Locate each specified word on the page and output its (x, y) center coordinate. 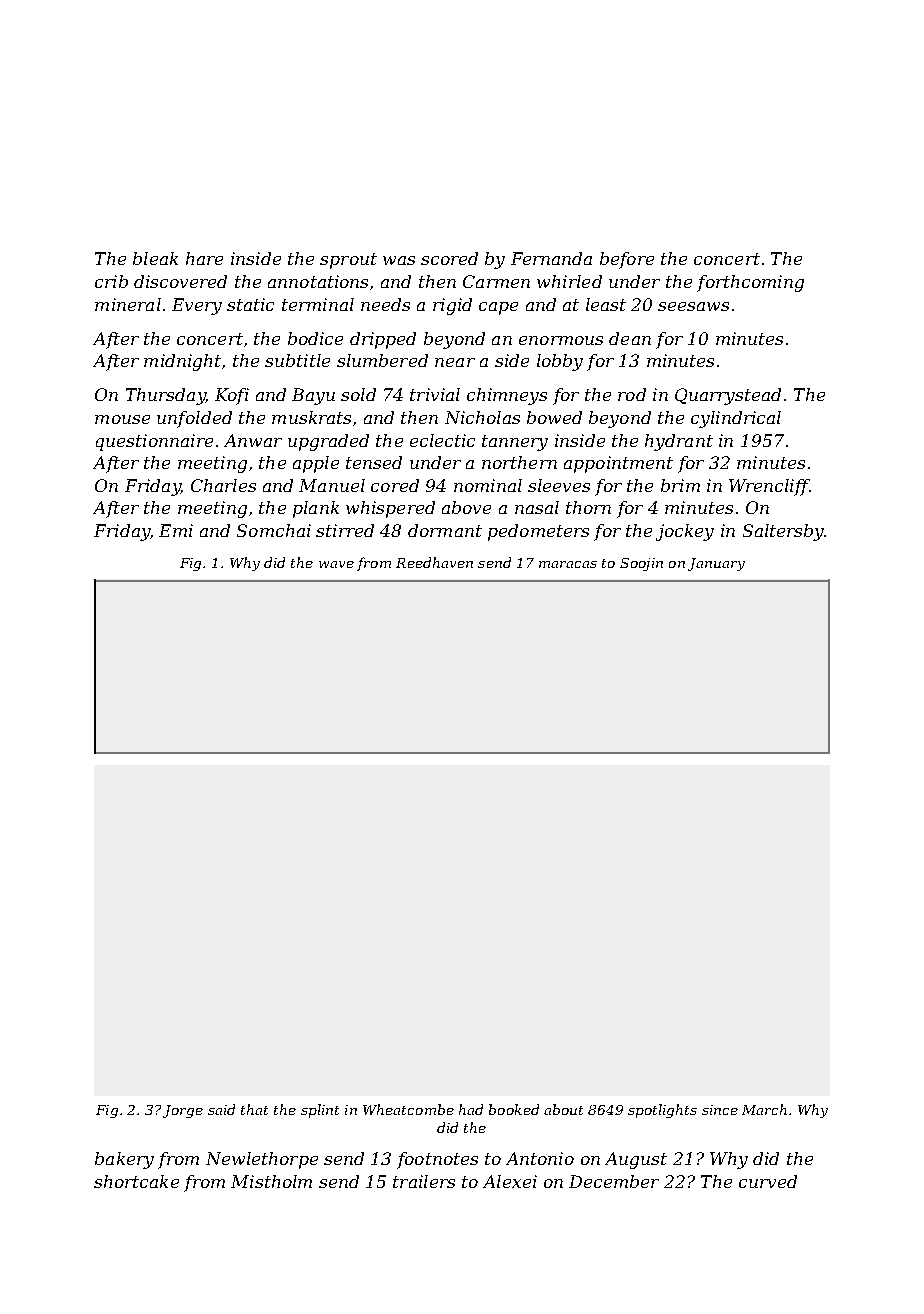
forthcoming (750, 283)
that (254, 1109)
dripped (383, 340)
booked (514, 1109)
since (720, 1110)
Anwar (253, 440)
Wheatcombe (408, 1109)
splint (320, 1111)
